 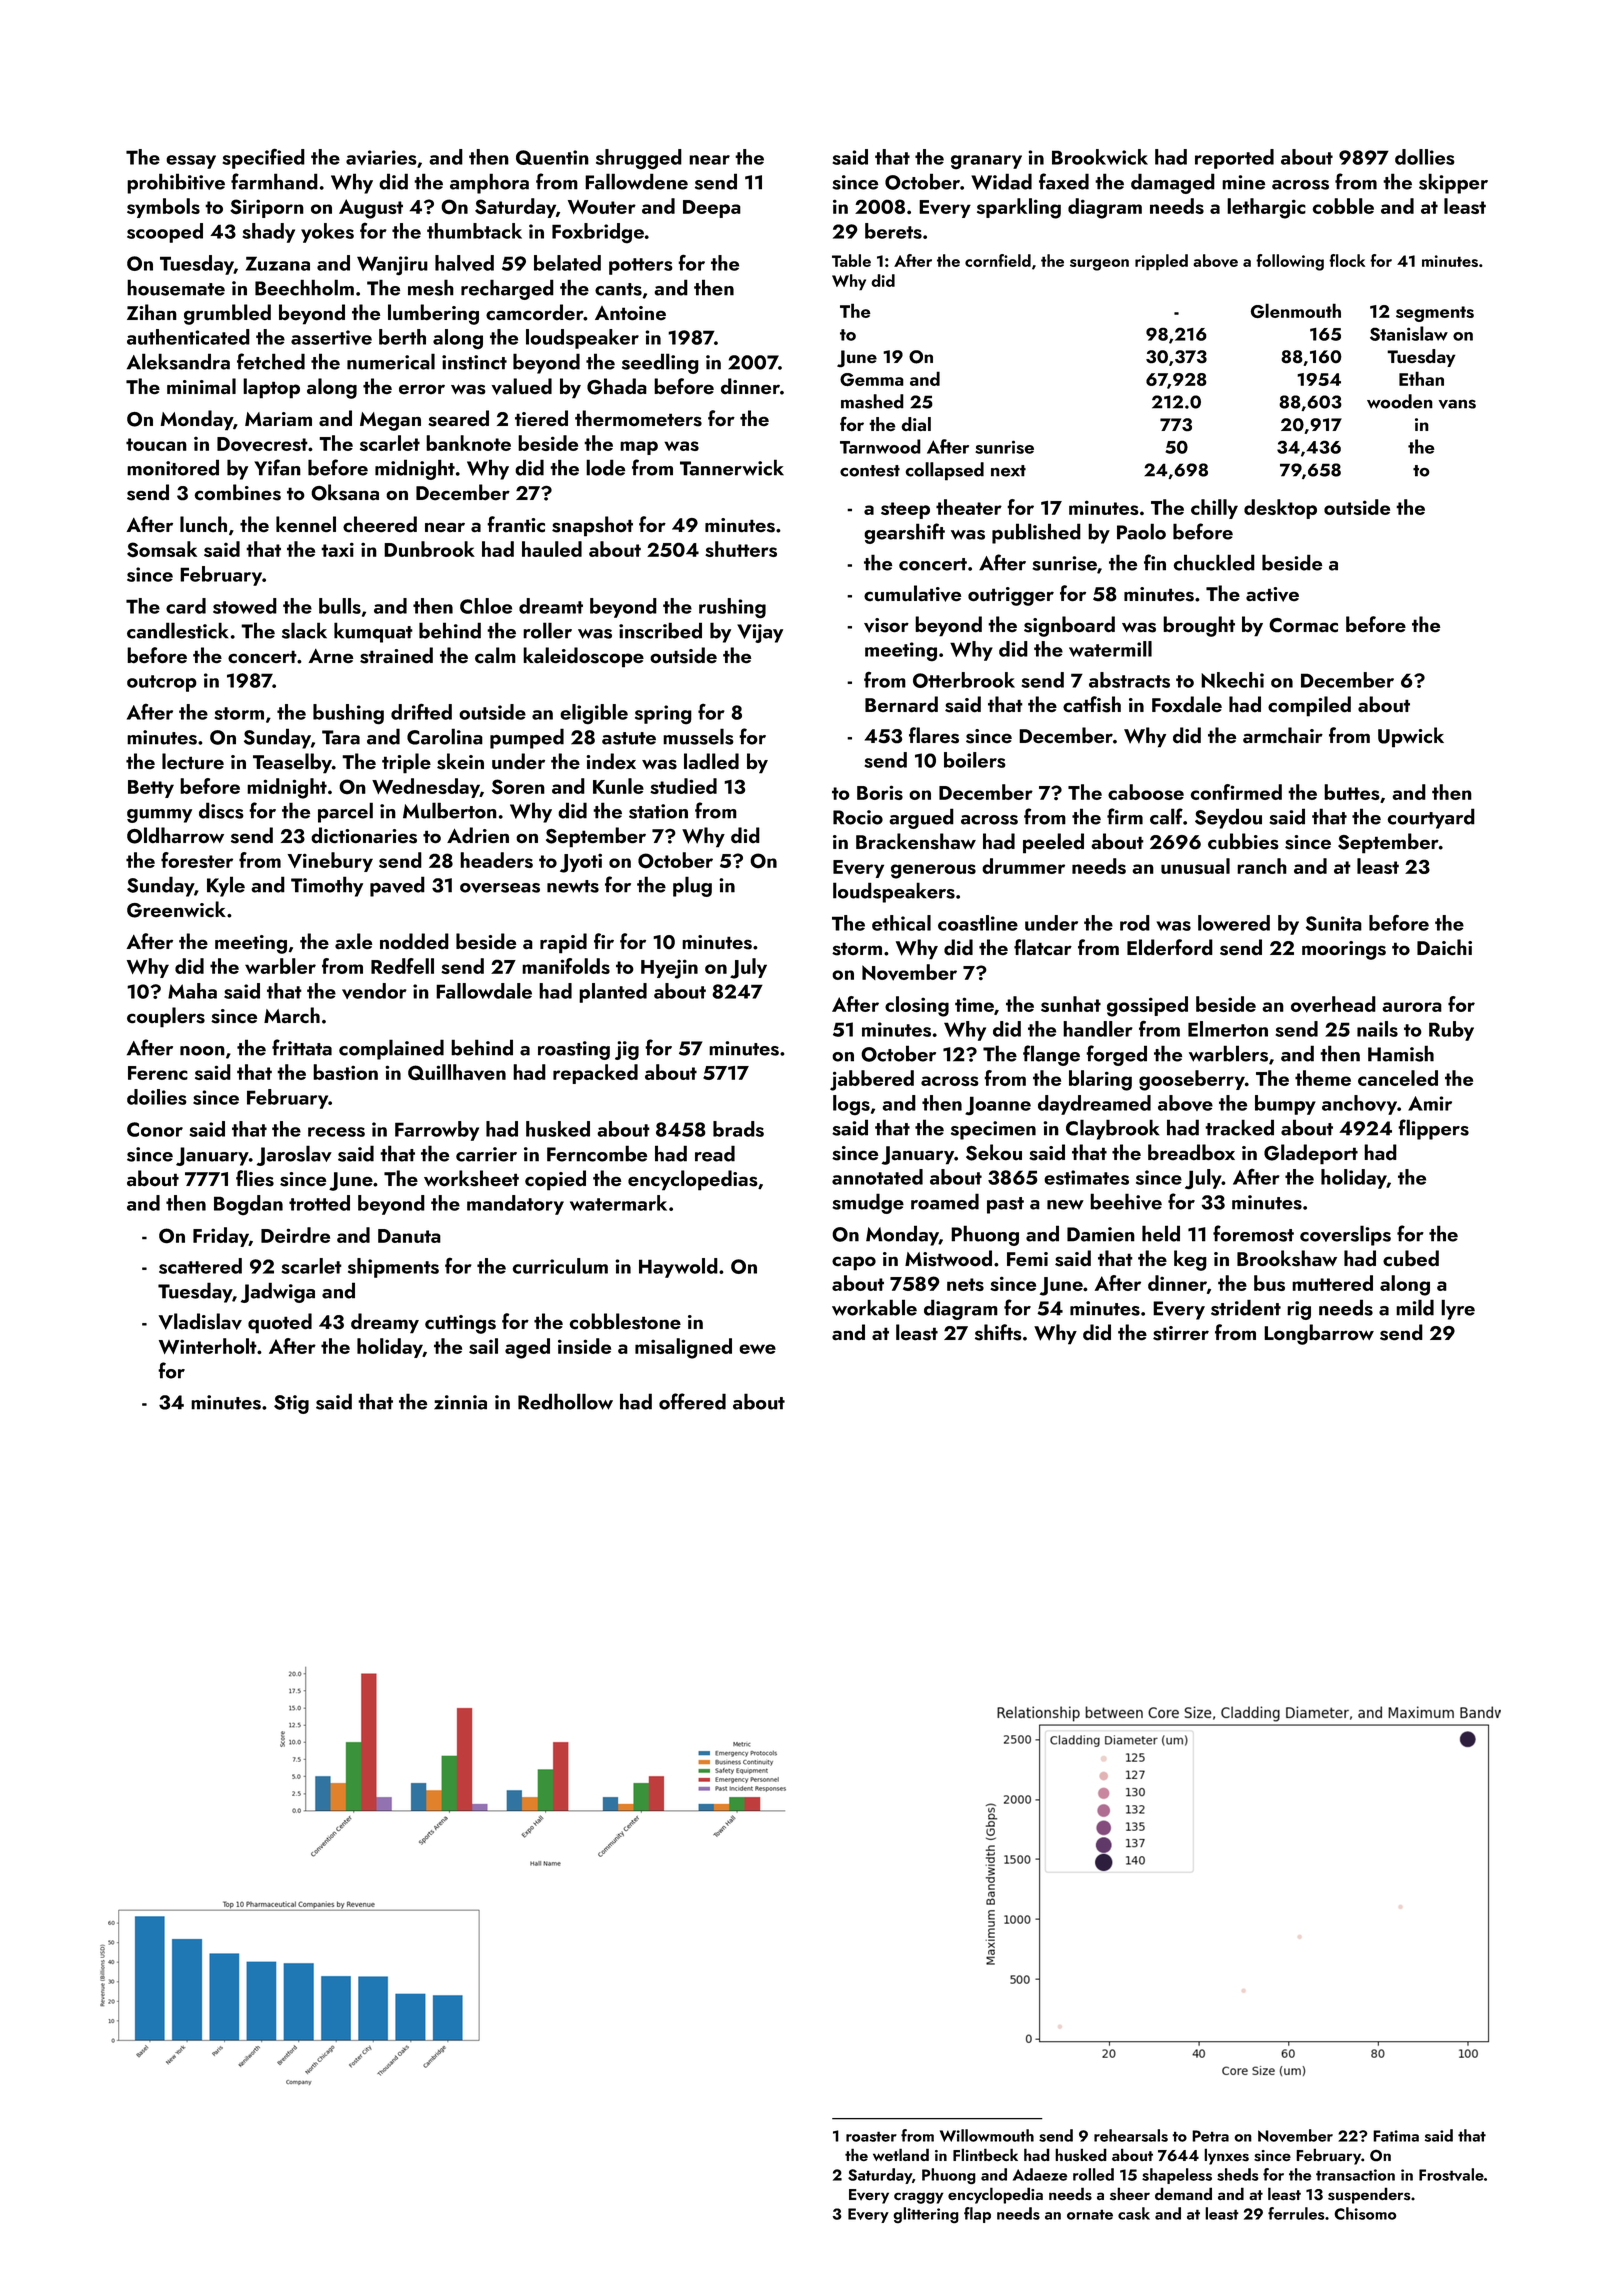 What do you see at coordinates (871, 2136) in the screenshot?
I see `roaster` at bounding box center [871, 2136].
